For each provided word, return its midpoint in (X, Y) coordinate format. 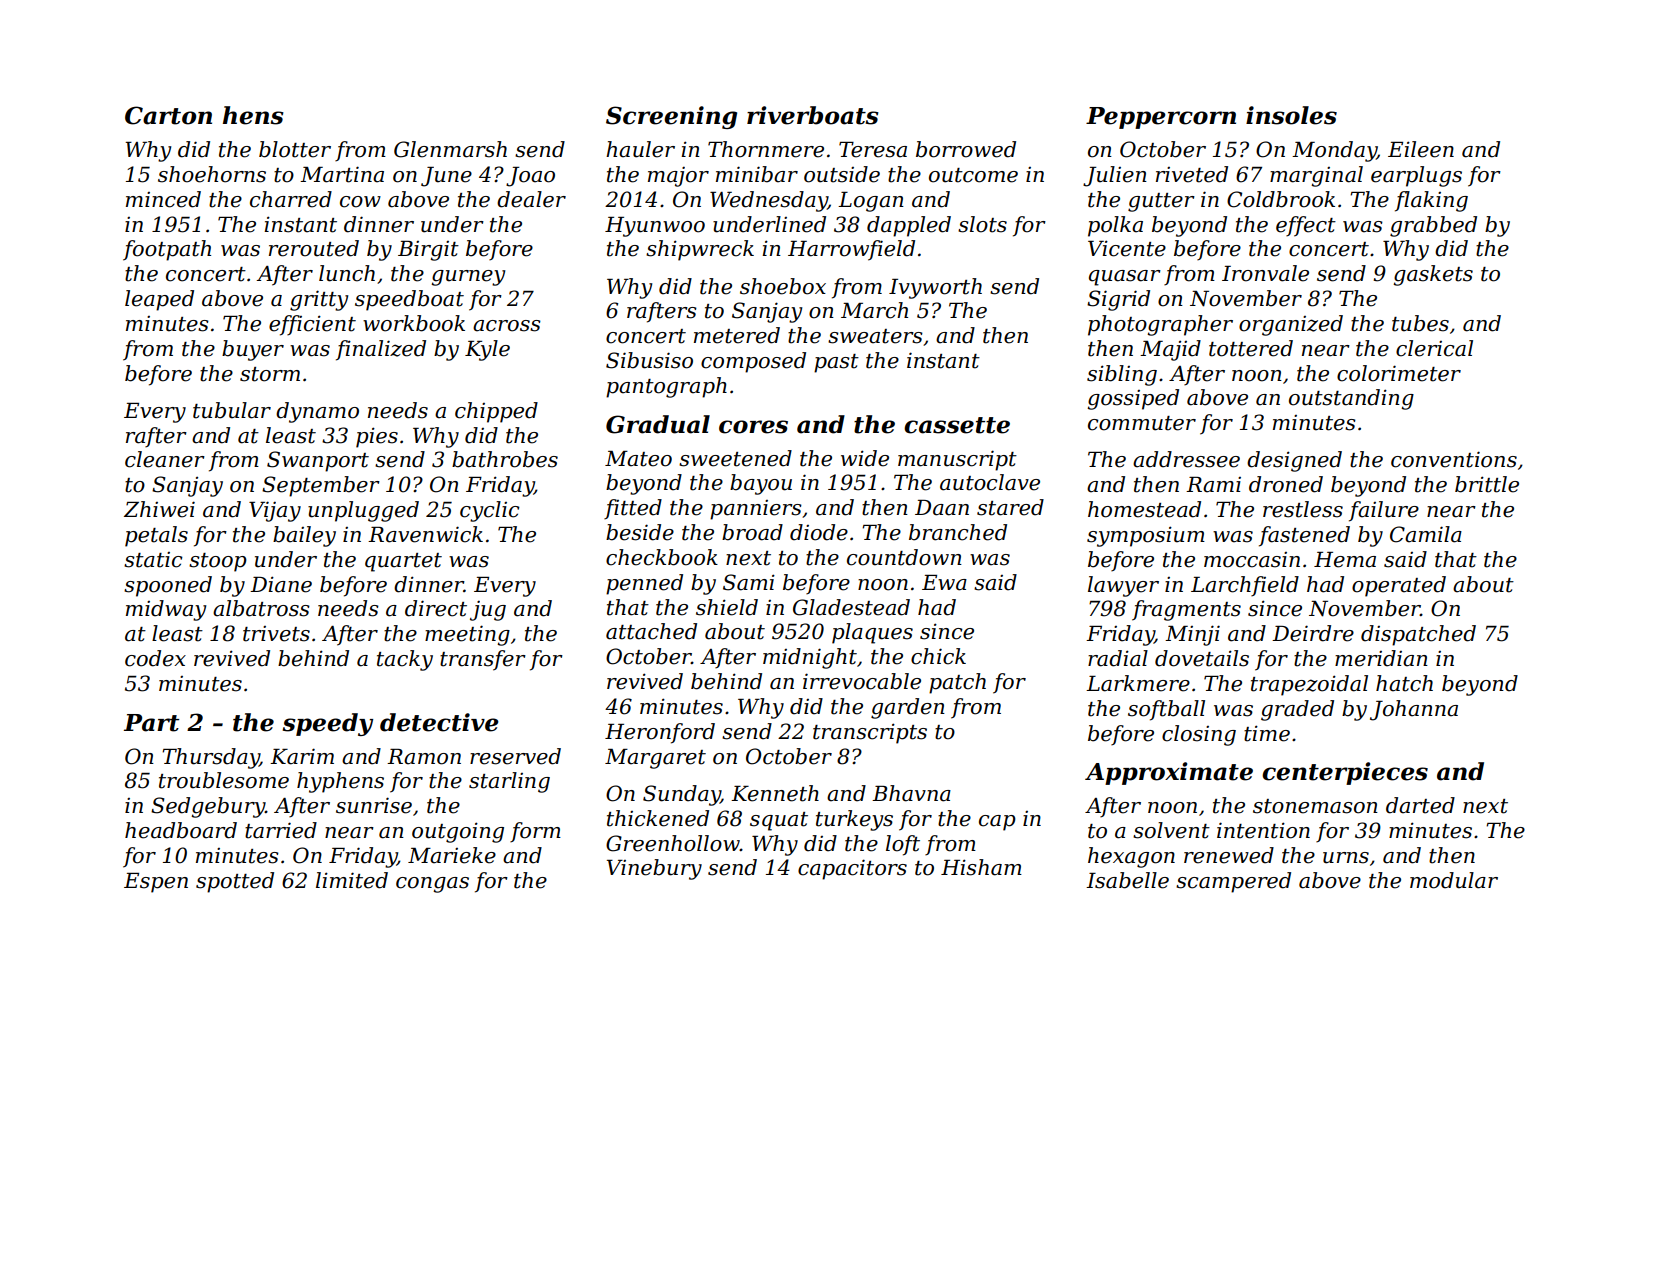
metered (737, 335)
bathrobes (505, 459)
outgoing (458, 832)
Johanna (1414, 710)
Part (151, 723)
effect (1306, 226)
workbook (414, 323)
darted (1420, 805)
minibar (757, 174)
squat (779, 821)
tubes (1420, 323)
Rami (1213, 485)
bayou (761, 484)
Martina (342, 174)
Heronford (660, 733)
